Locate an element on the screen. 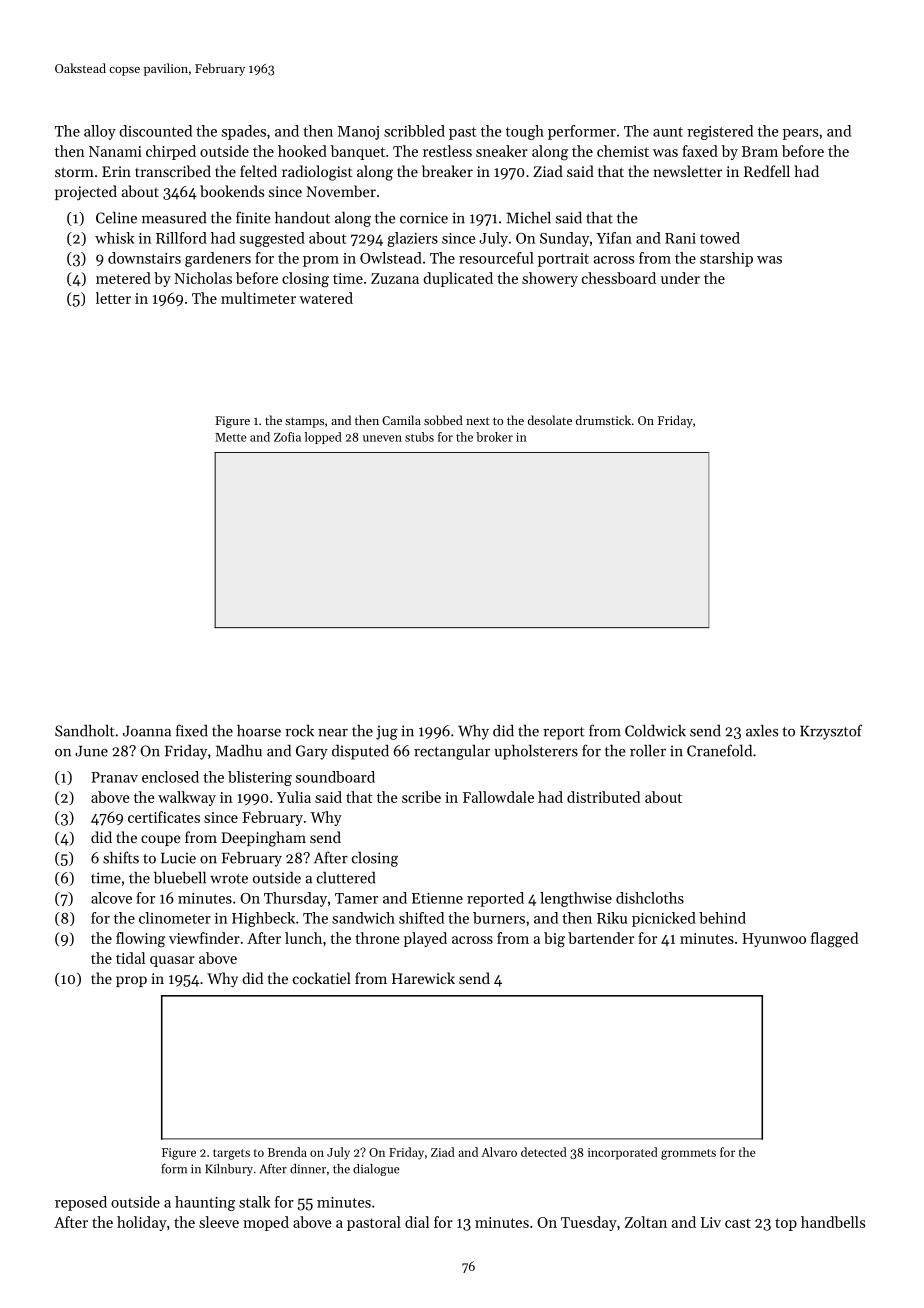  Sandholt is located at coordinates (85, 731).
